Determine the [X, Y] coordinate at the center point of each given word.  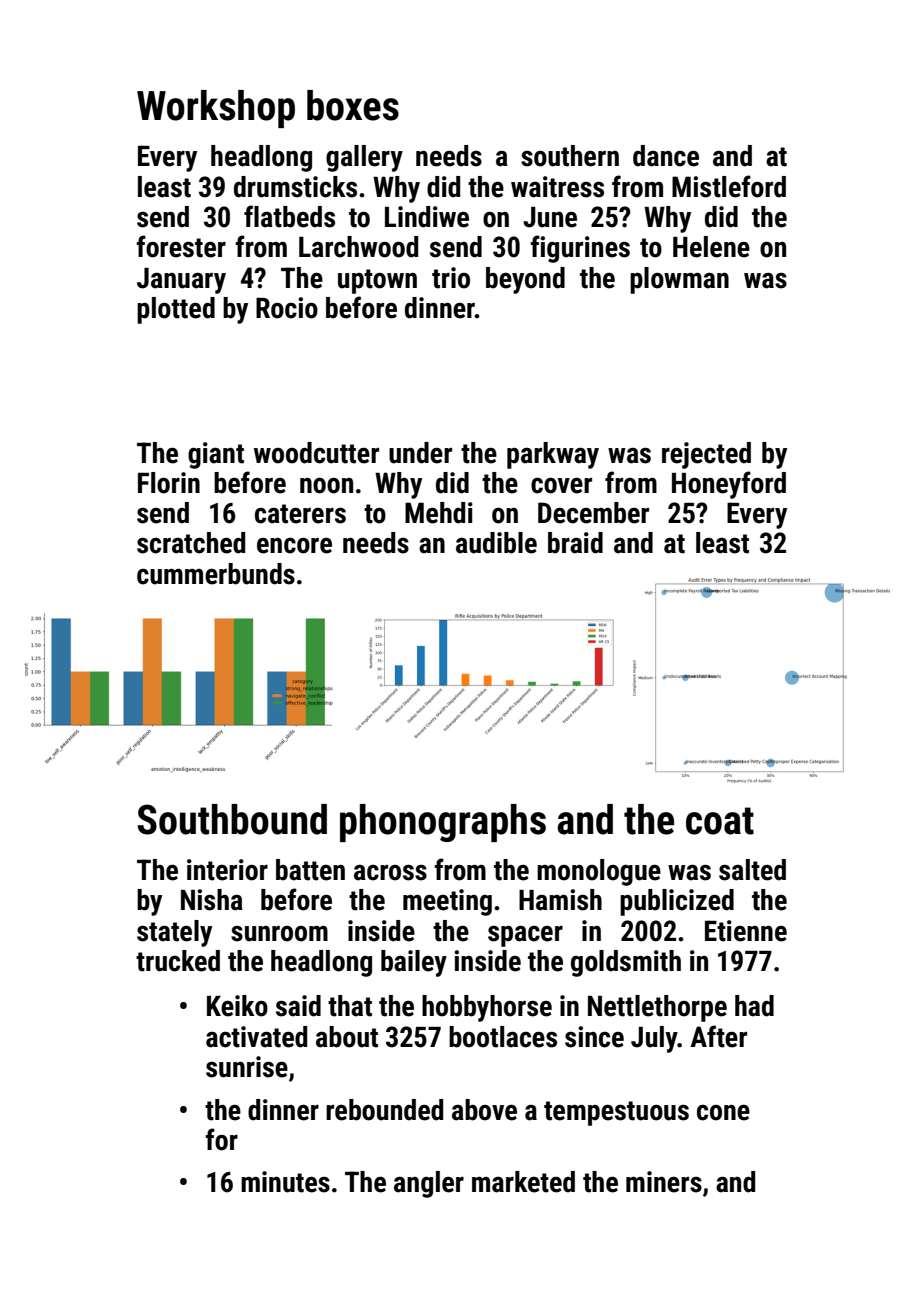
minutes [285, 1182]
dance [666, 156]
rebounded [384, 1110]
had [754, 1006]
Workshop [216, 109]
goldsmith [626, 963]
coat [720, 821]
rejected [706, 455]
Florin [169, 483]
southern [570, 156]
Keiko [237, 1006]
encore [294, 545]
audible [496, 543]
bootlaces [503, 1037]
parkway [553, 455]
